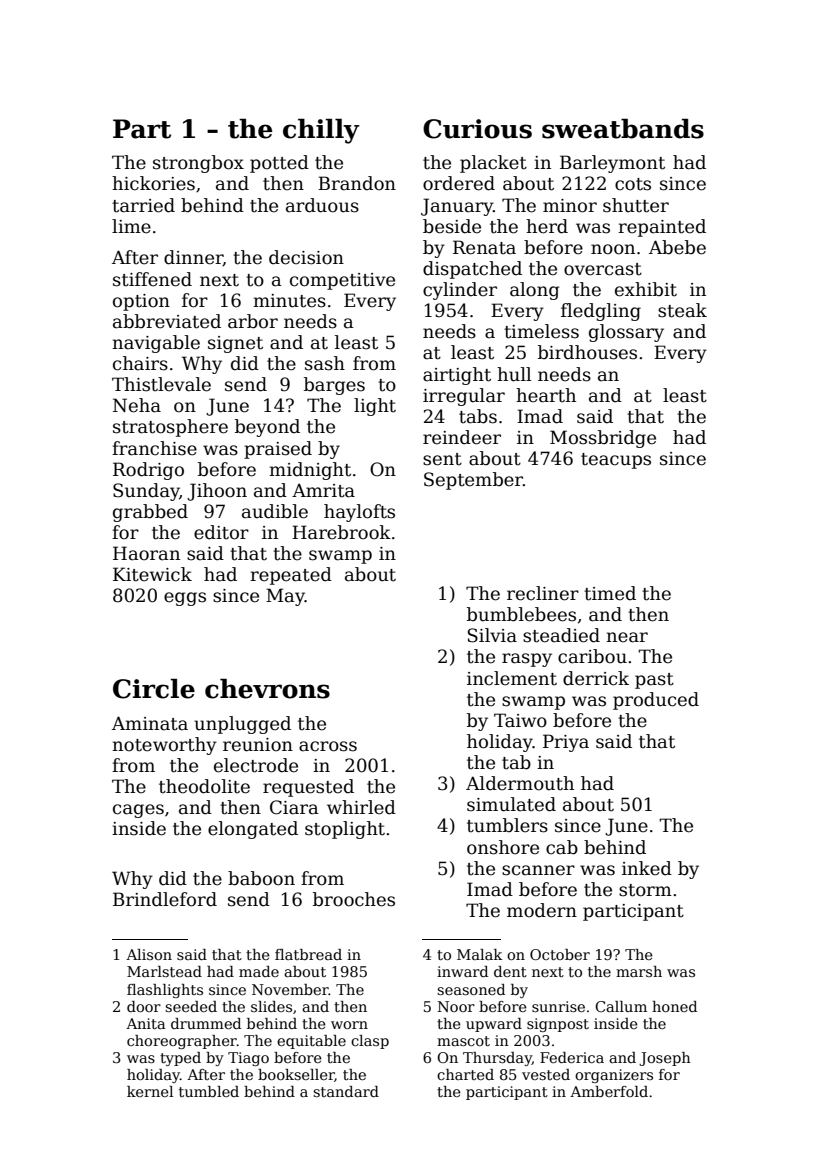  Describe the element at coordinates (359, 513) in the screenshot. I see `haylofts` at that location.
